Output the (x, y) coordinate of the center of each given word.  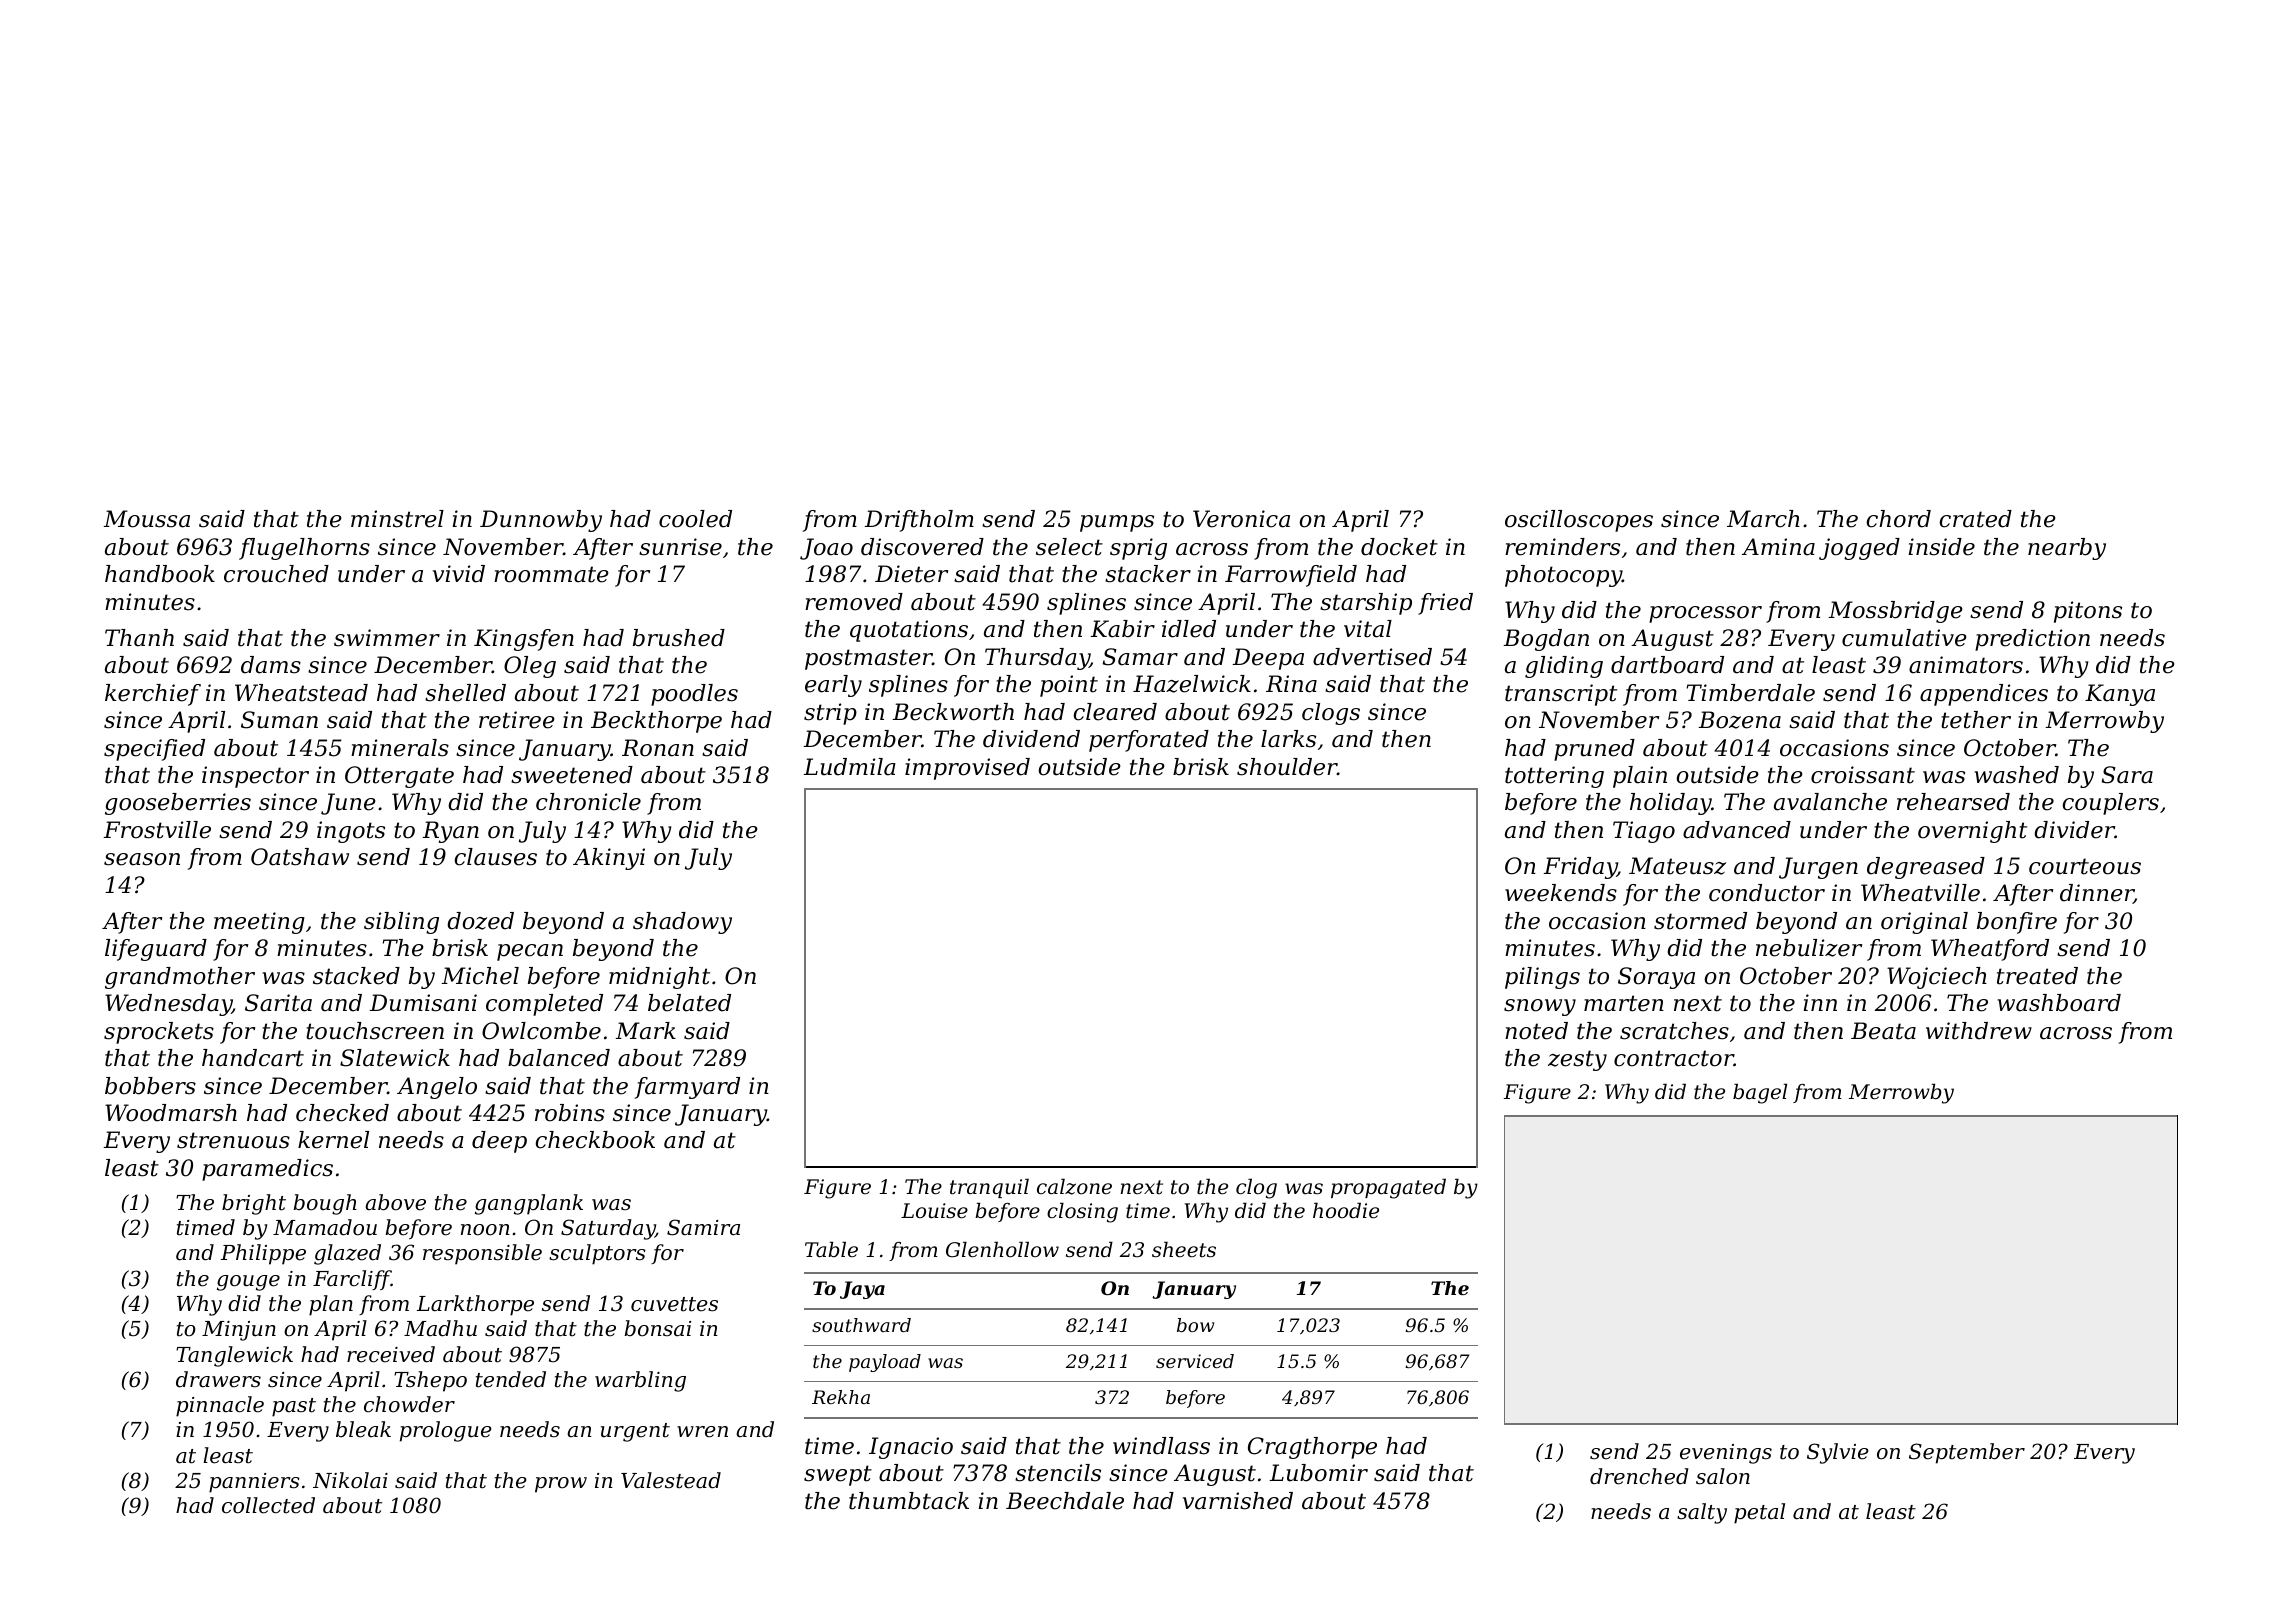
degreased (1926, 868)
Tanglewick (234, 1356)
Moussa (146, 519)
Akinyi (609, 859)
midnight (659, 978)
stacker (1148, 574)
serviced (1195, 1361)
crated (1975, 519)
